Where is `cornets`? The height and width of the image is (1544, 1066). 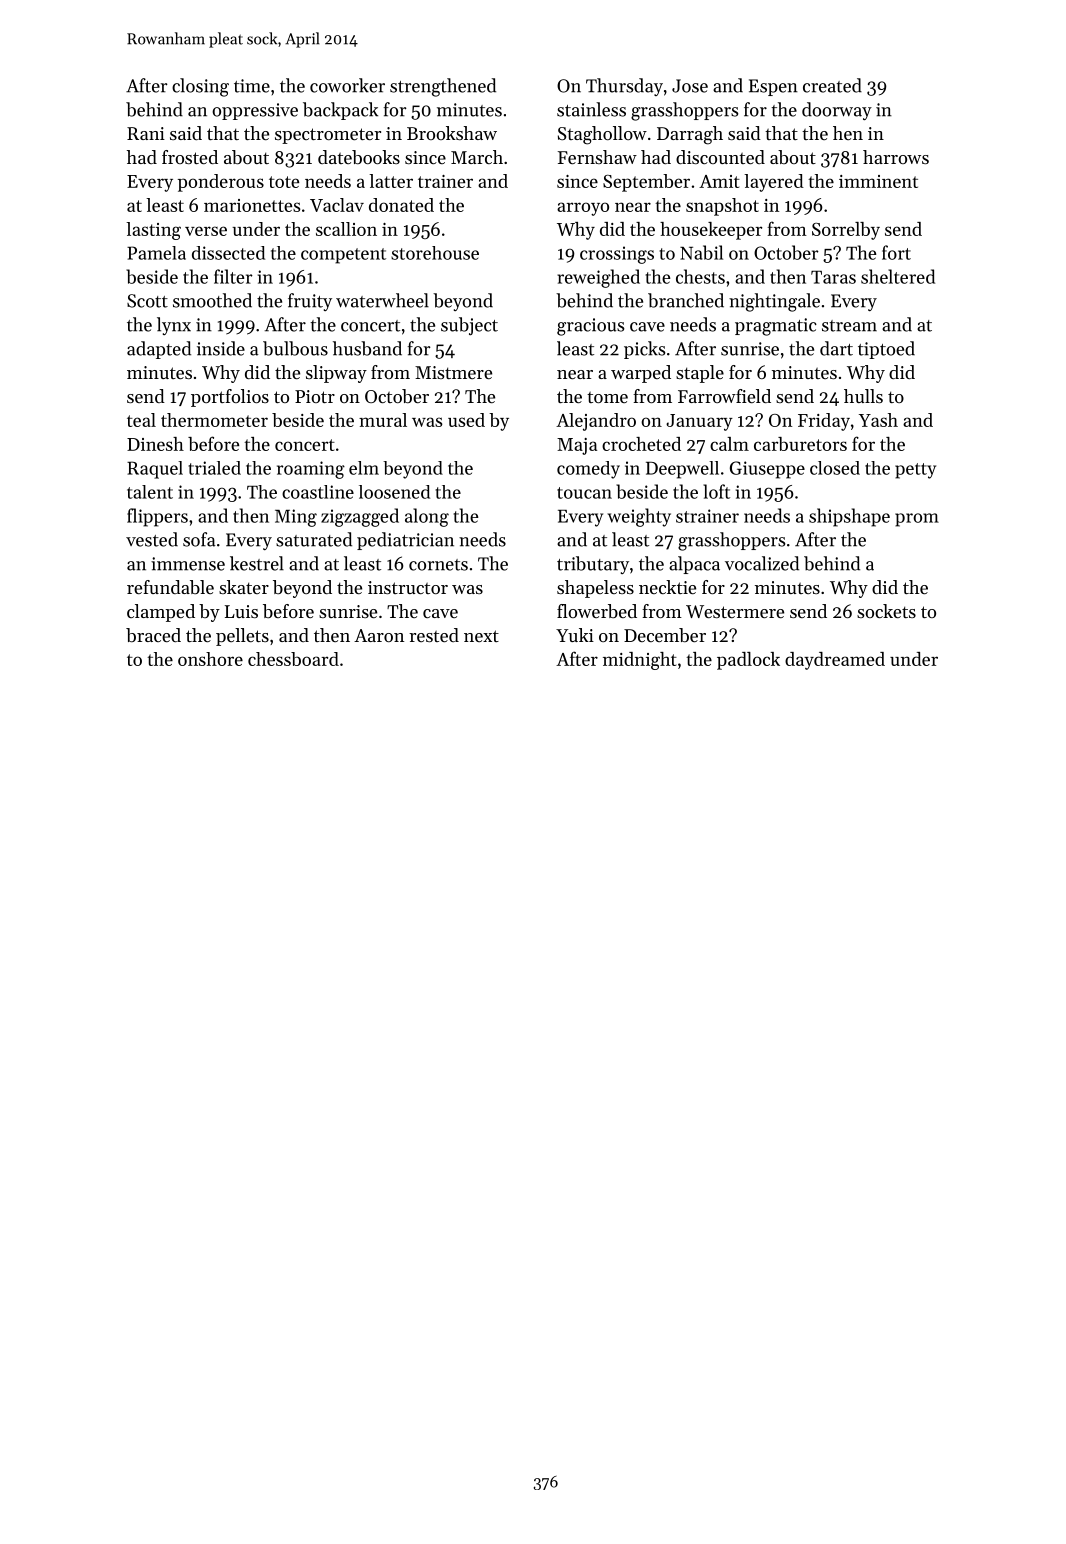
cornets is located at coordinates (438, 565).
